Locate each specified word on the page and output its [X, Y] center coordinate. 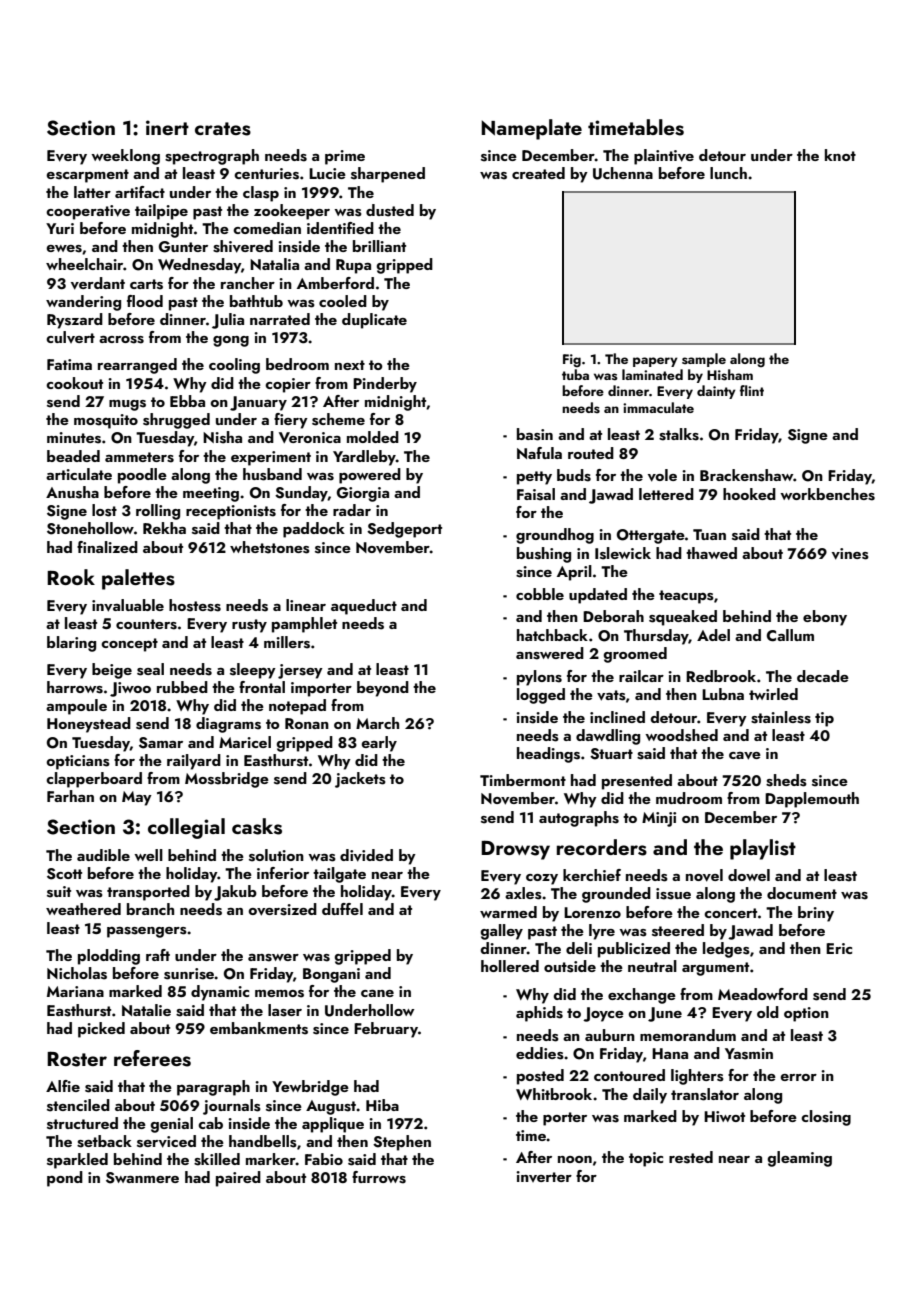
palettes [138, 579]
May [137, 798]
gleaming [799, 1159]
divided [366, 855]
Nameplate [531, 129]
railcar [641, 676]
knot [840, 155]
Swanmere [142, 1178]
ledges [726, 950]
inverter [544, 1176]
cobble [540, 594]
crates [223, 129]
